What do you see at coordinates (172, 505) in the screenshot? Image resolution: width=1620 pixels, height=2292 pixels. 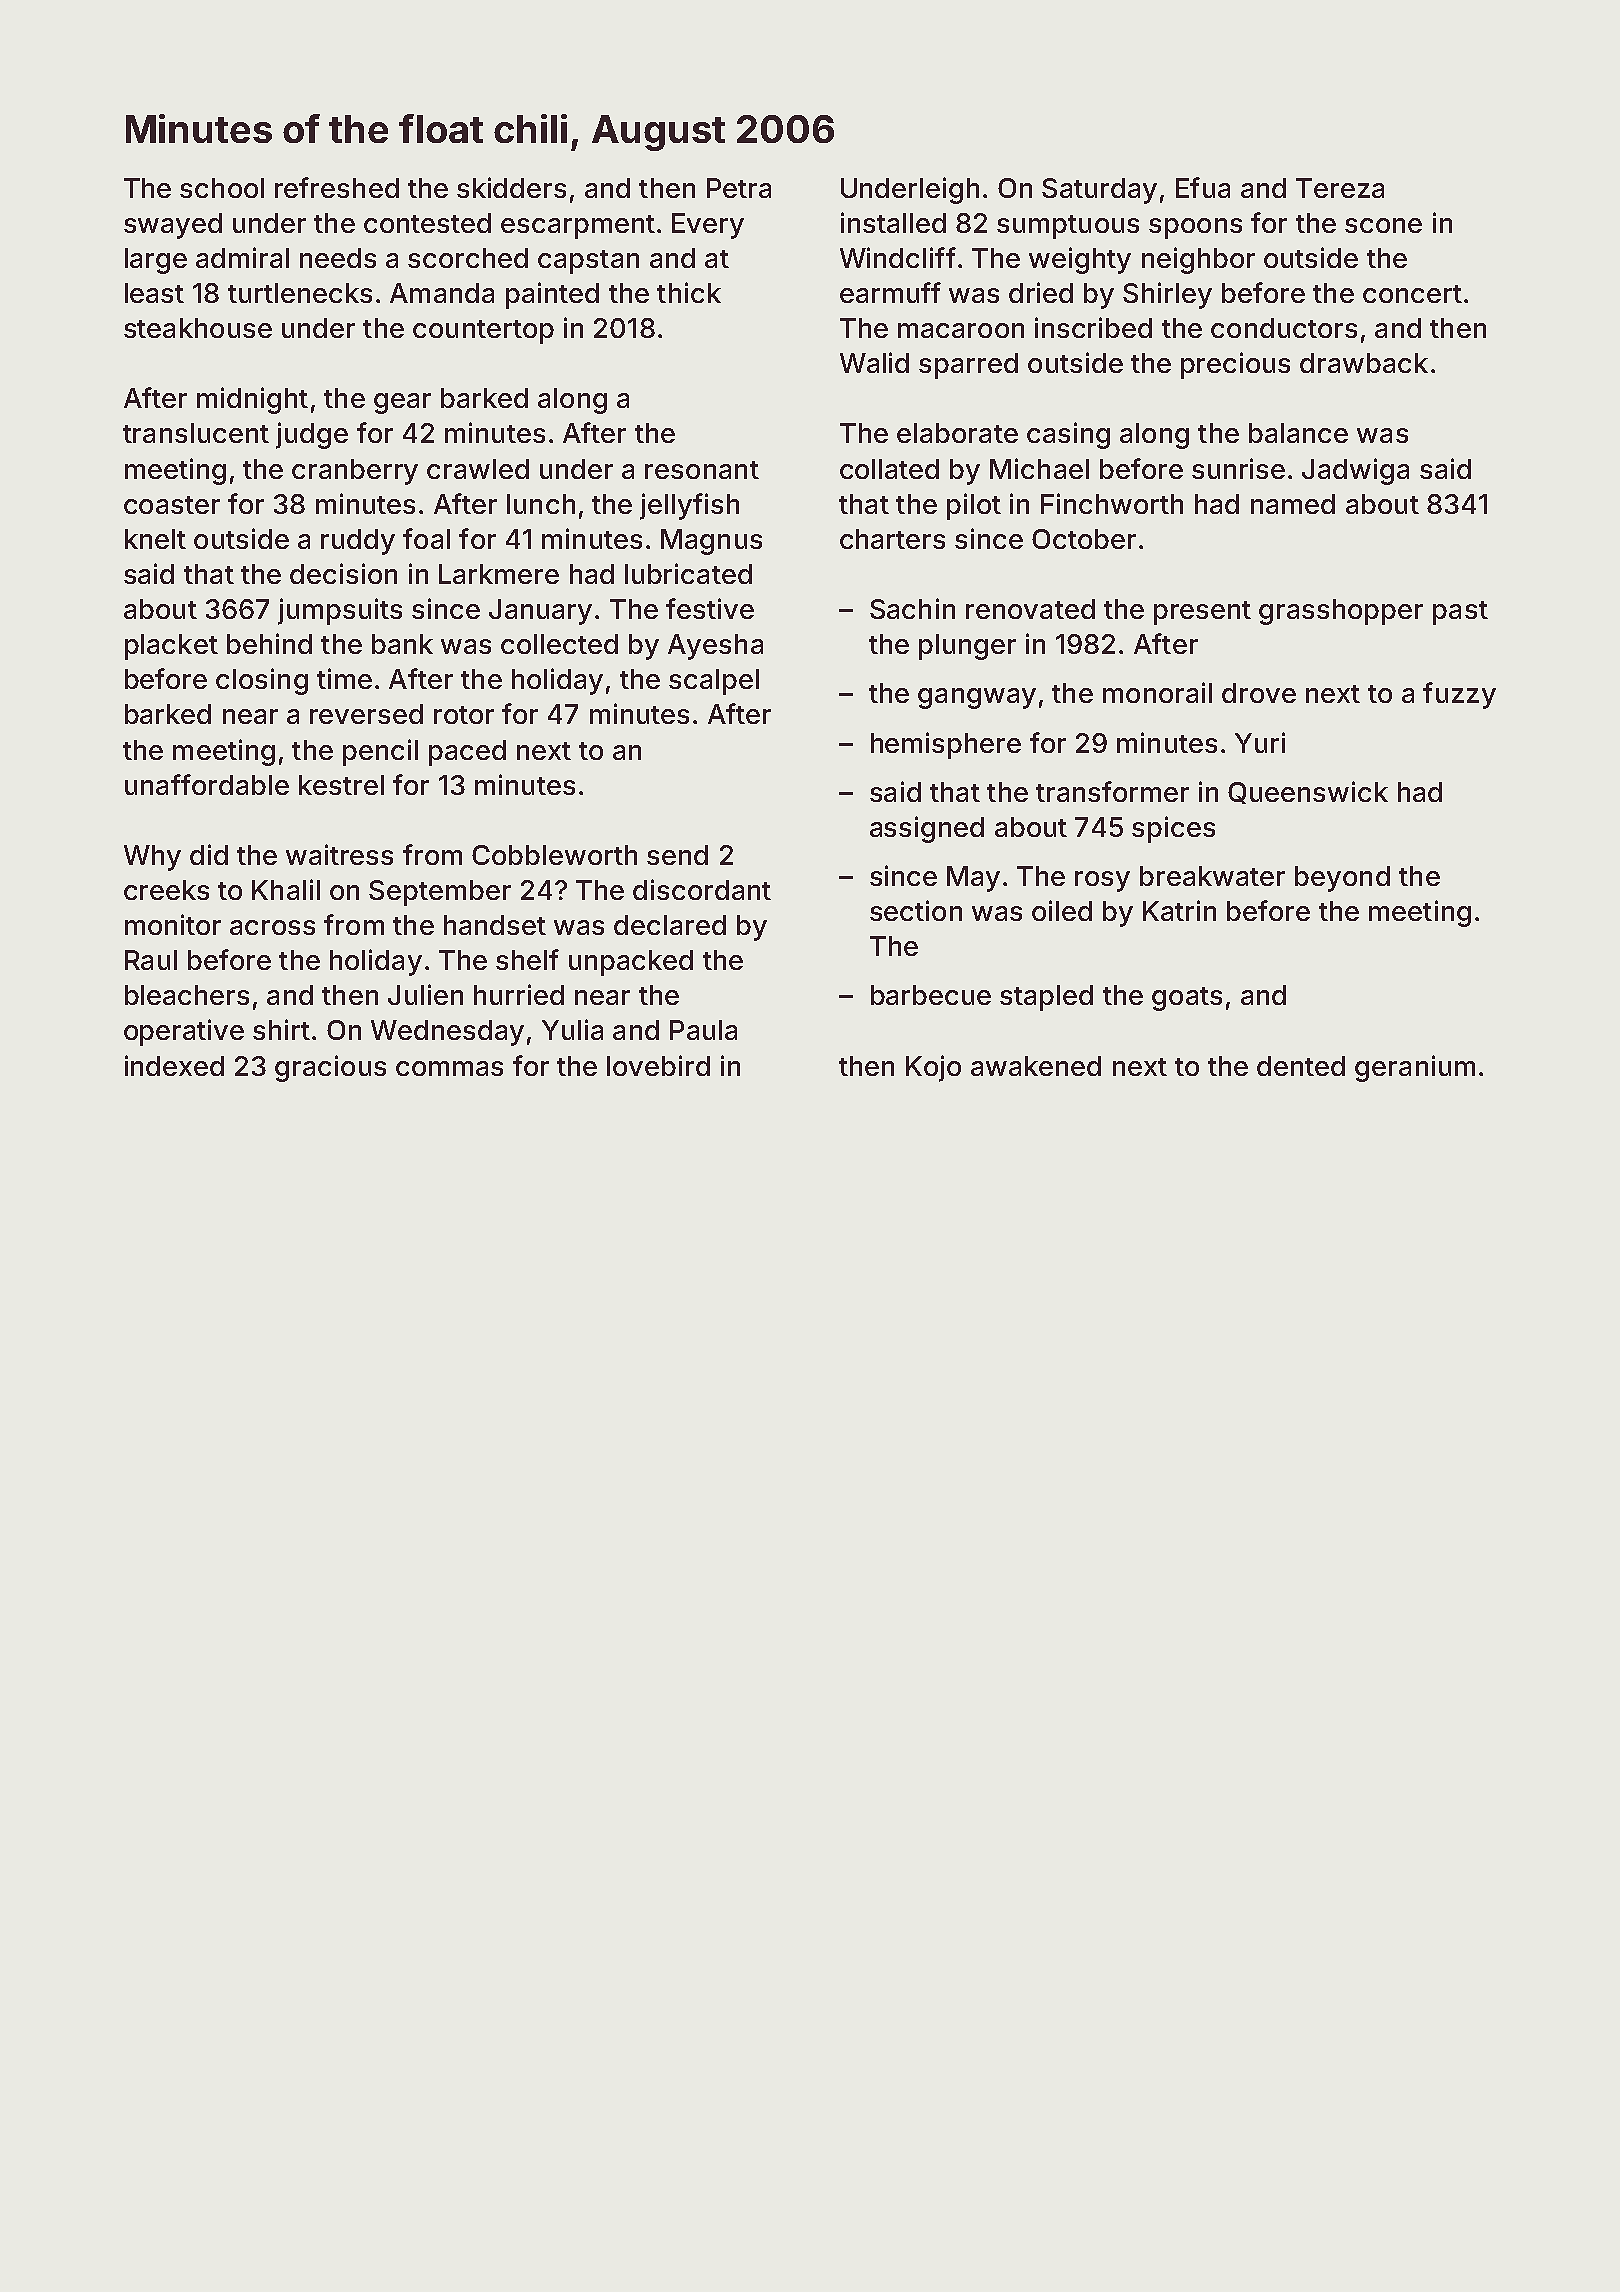 I see `coaster` at bounding box center [172, 505].
